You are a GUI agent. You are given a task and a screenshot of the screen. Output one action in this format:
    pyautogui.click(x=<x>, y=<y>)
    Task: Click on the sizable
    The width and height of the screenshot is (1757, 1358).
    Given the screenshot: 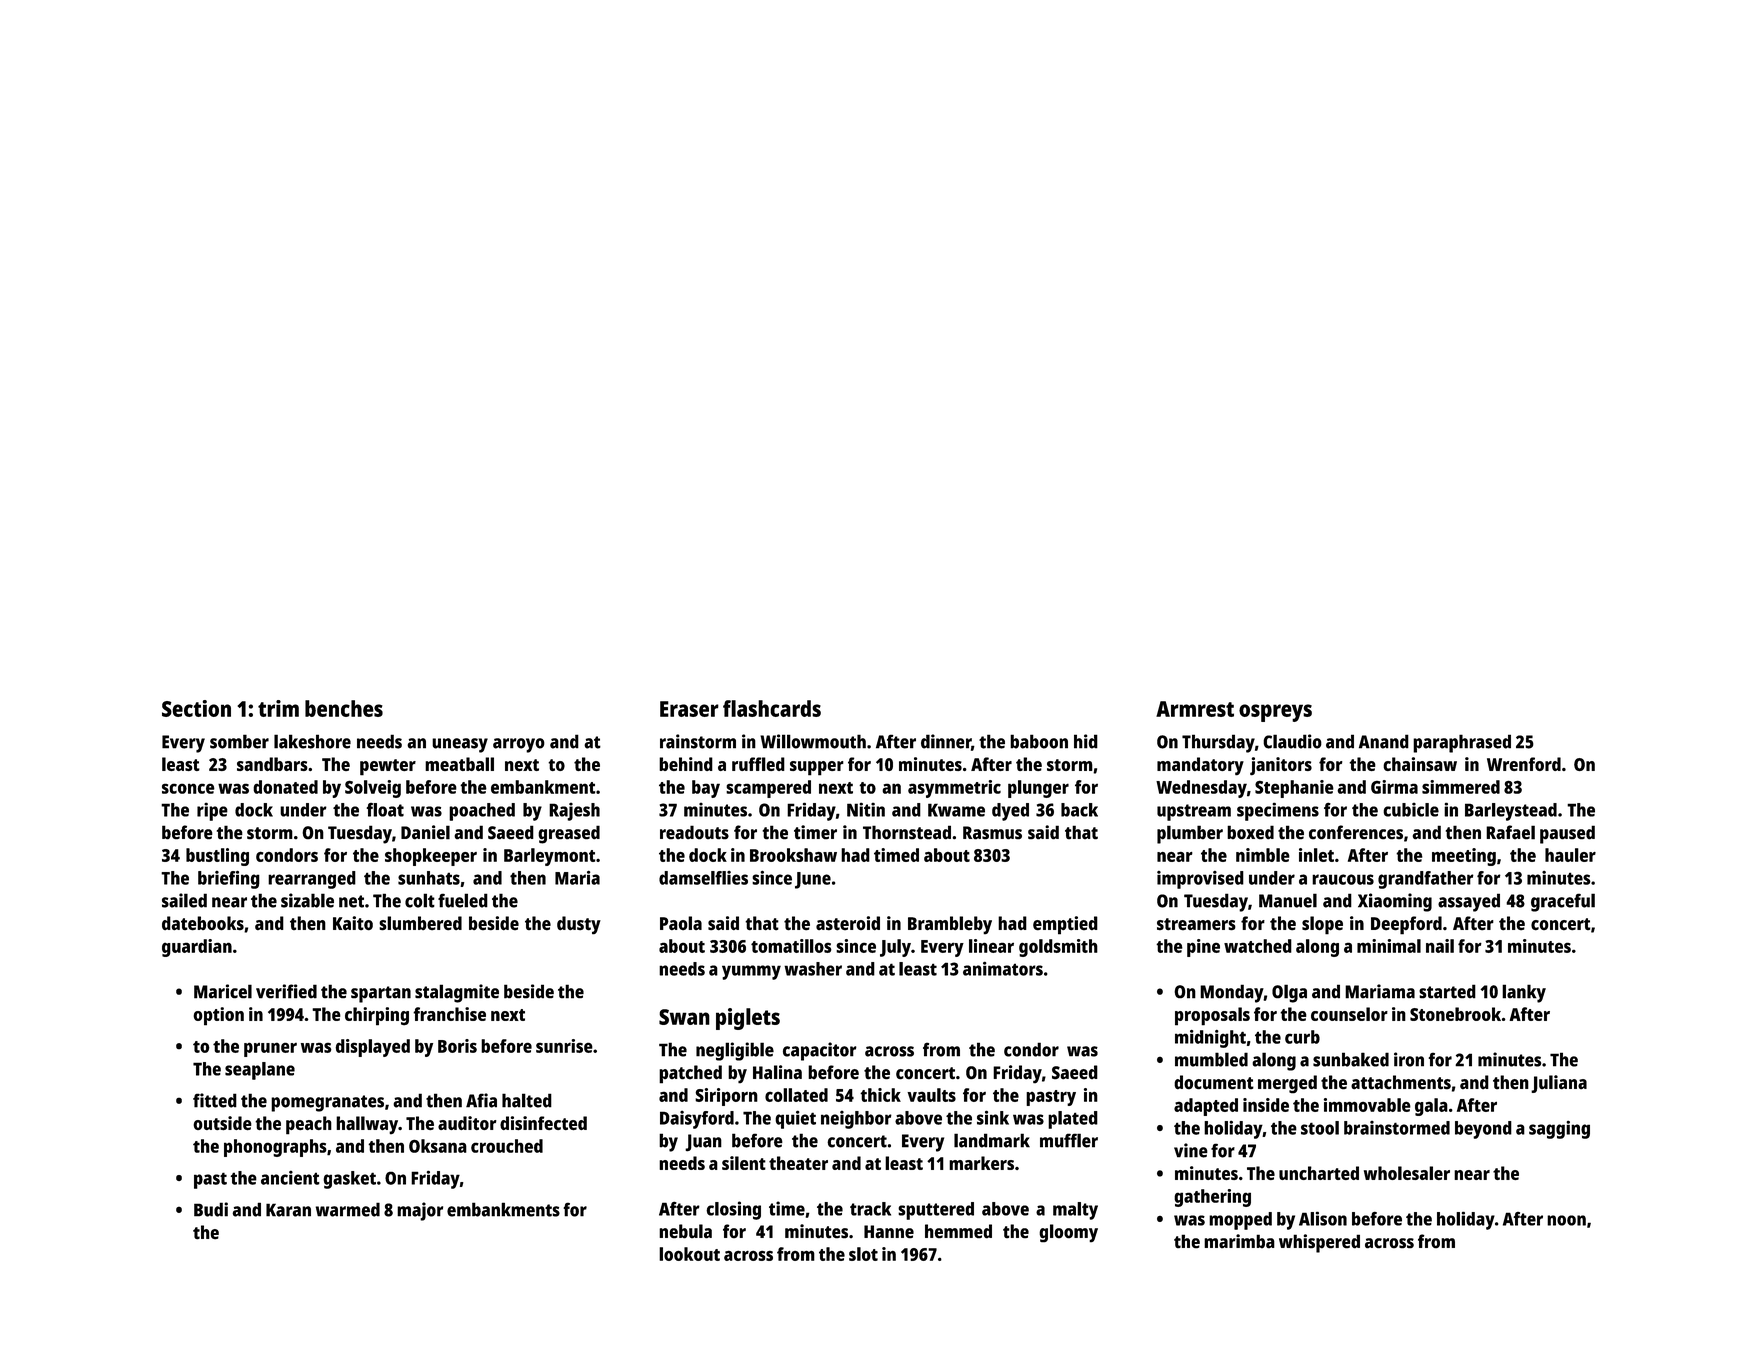 What is the action you would take?
    pyautogui.click(x=307, y=900)
